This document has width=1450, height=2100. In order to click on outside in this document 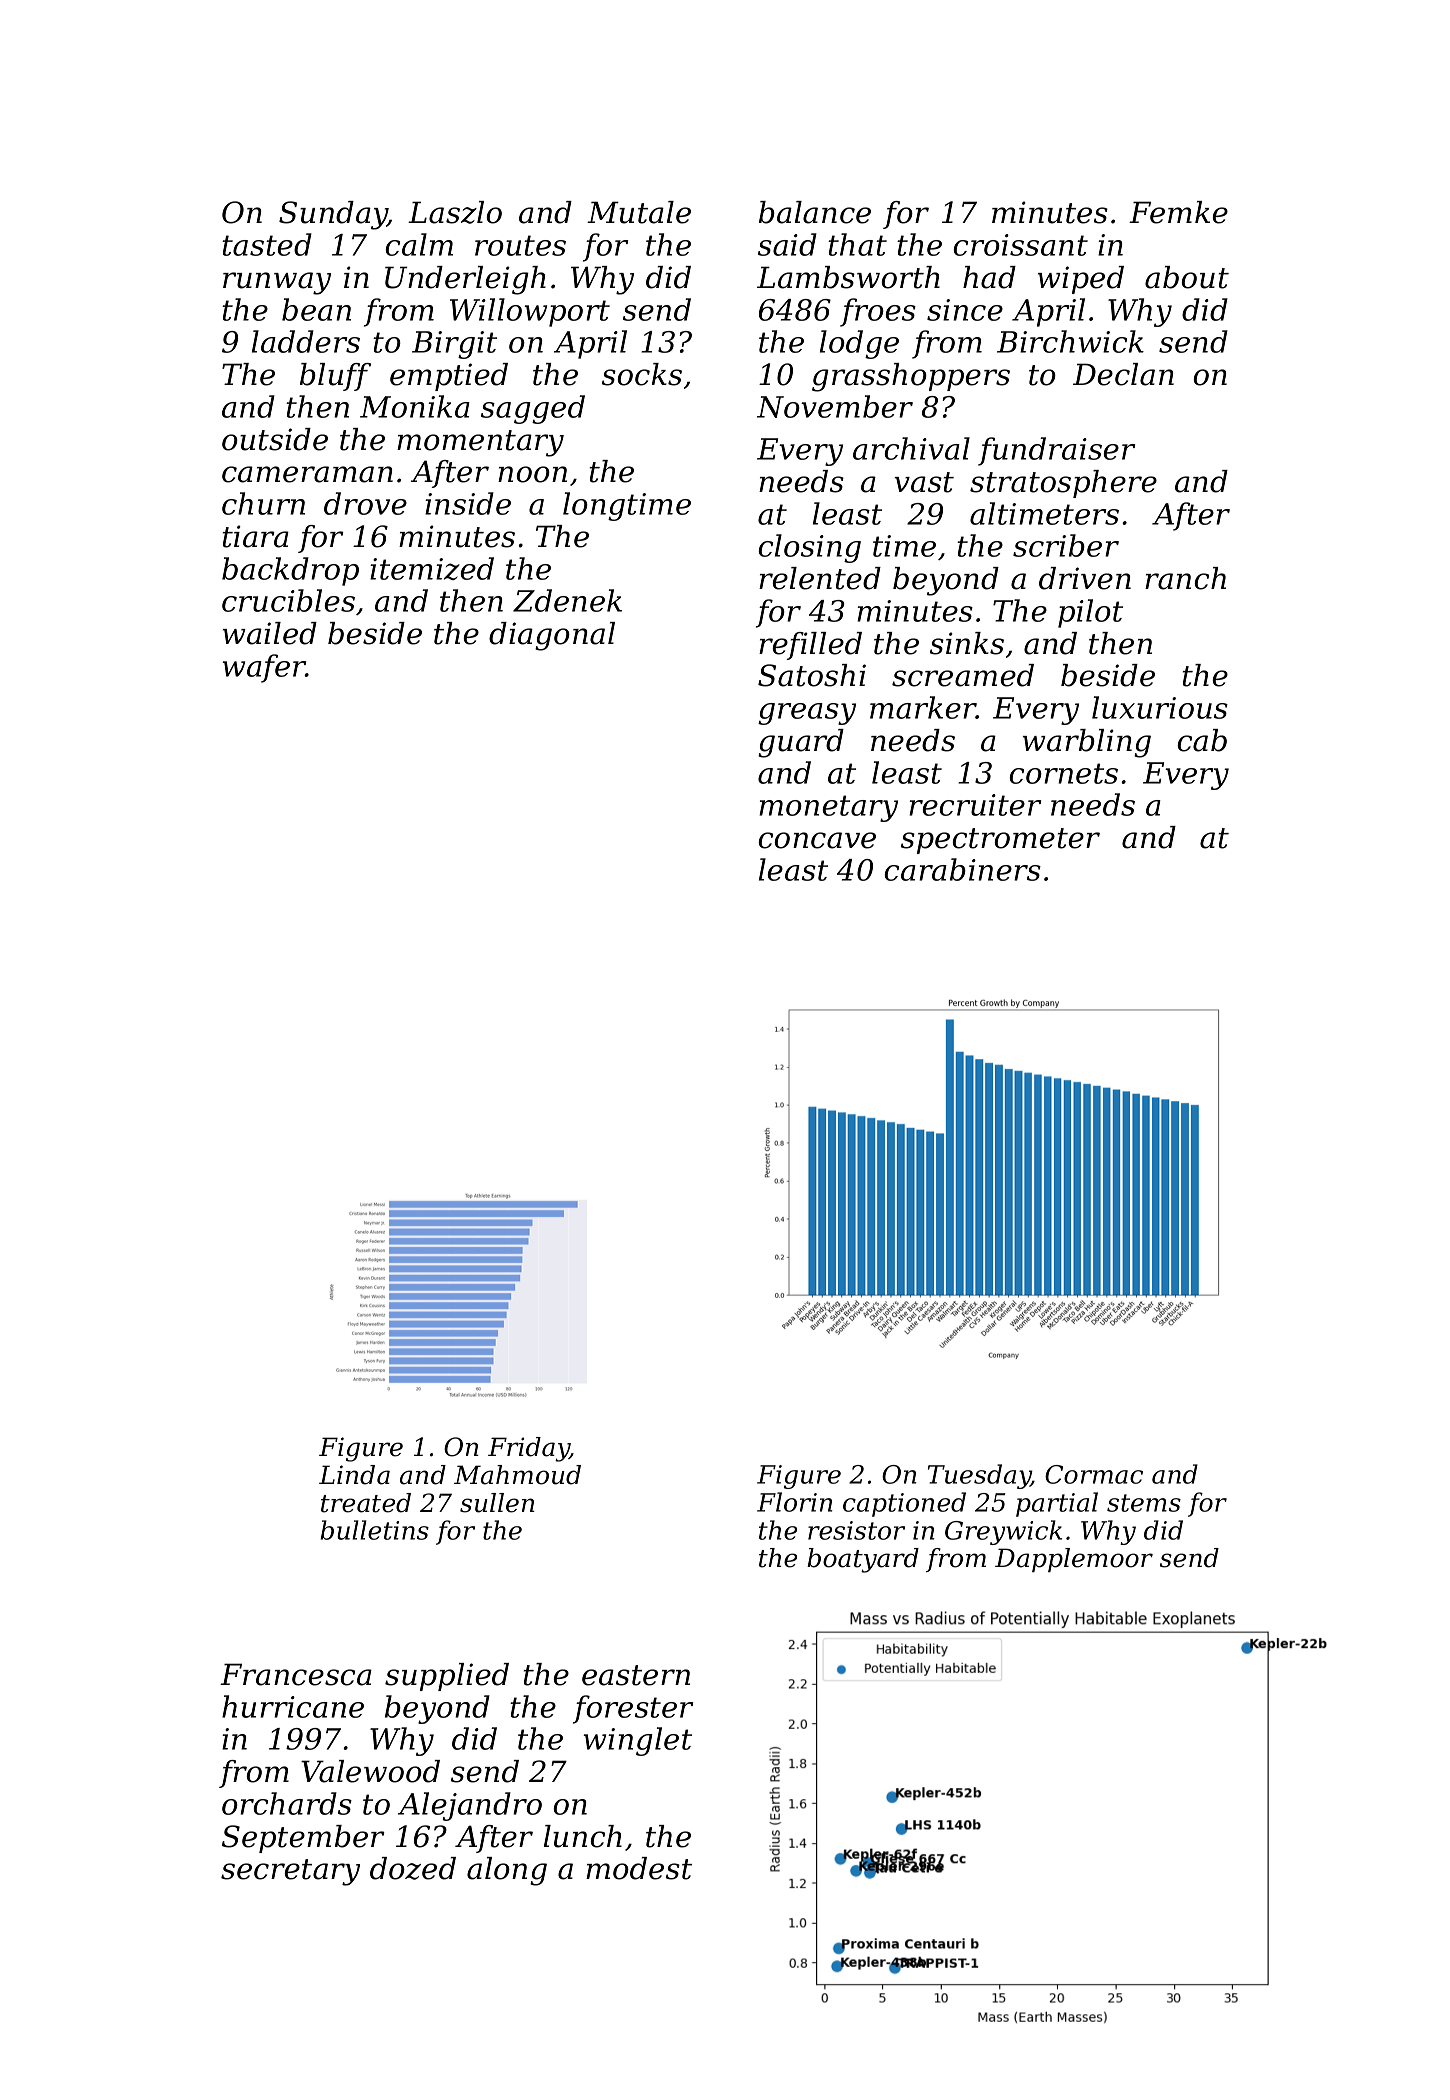, I will do `click(275, 439)`.
